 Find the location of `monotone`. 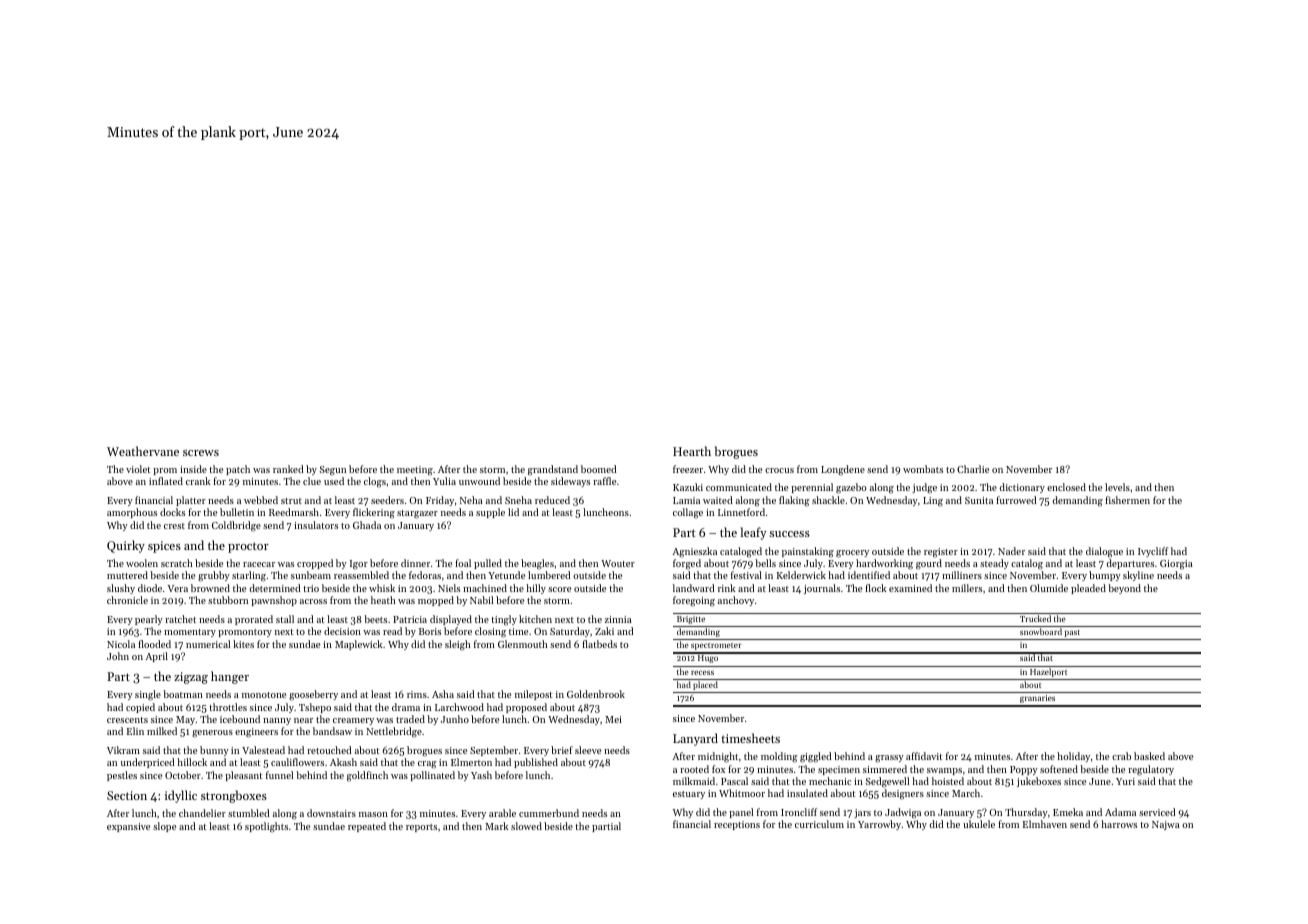

monotone is located at coordinates (264, 695).
